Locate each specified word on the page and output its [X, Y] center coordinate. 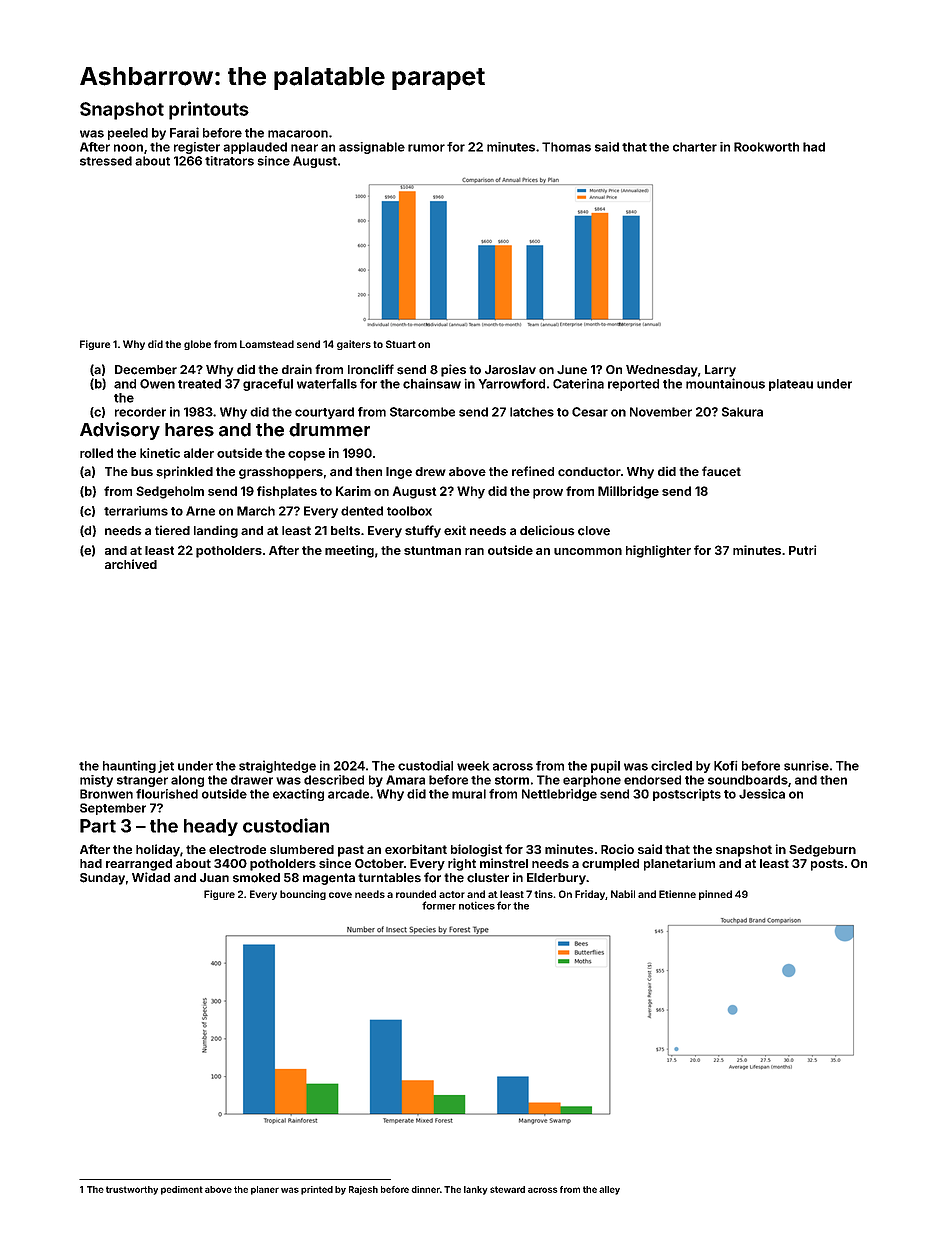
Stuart [401, 344]
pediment [182, 1190]
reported [633, 385]
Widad [151, 877]
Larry [720, 371]
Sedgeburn [822, 851]
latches [532, 412]
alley [609, 1190]
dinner [425, 1189]
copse [306, 456]
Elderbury [556, 879]
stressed [106, 161]
